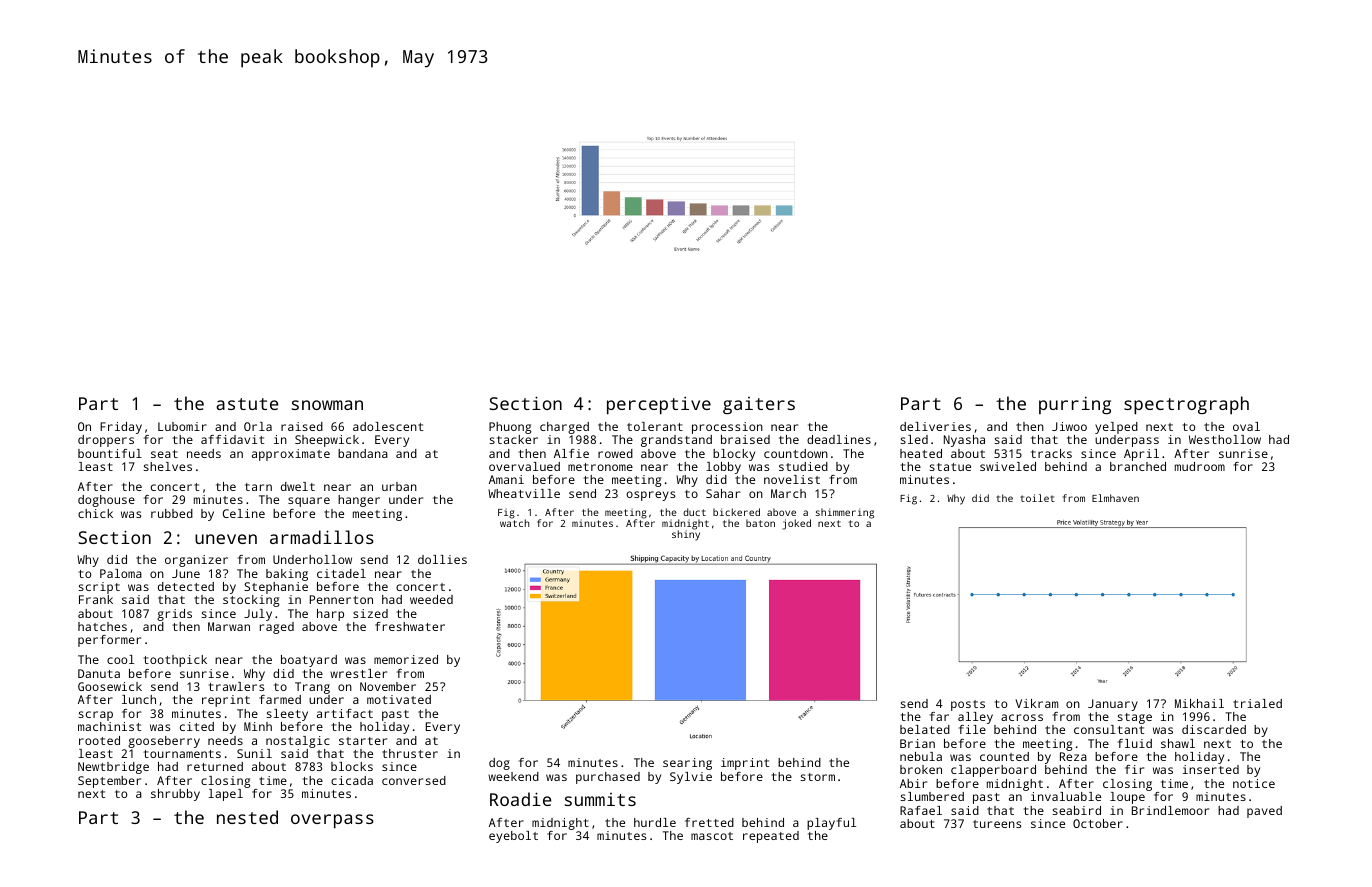  I want to click on tarn, so click(258, 487).
